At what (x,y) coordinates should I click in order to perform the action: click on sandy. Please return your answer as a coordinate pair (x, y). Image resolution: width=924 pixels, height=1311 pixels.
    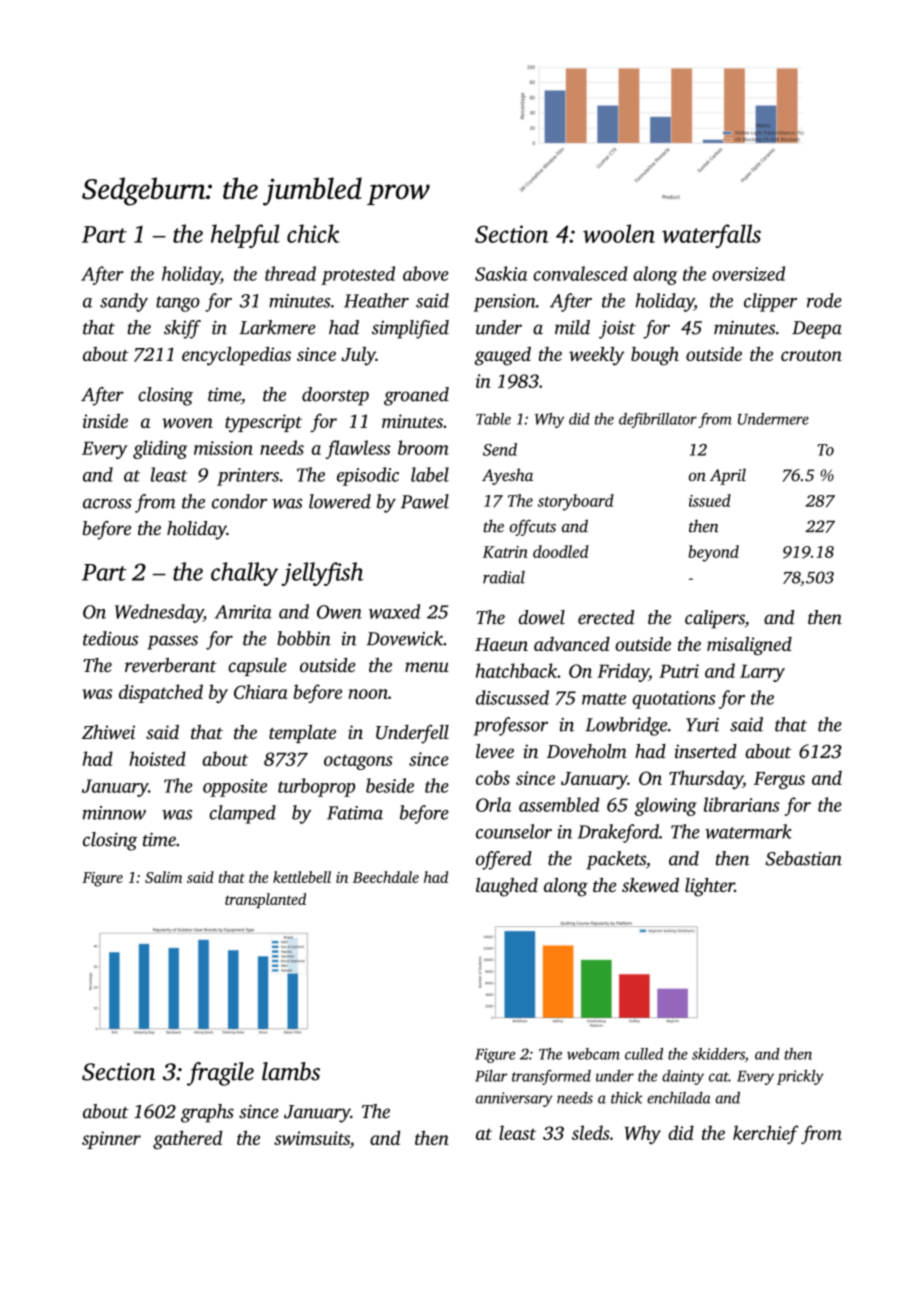
    Looking at the image, I should click on (124, 302).
